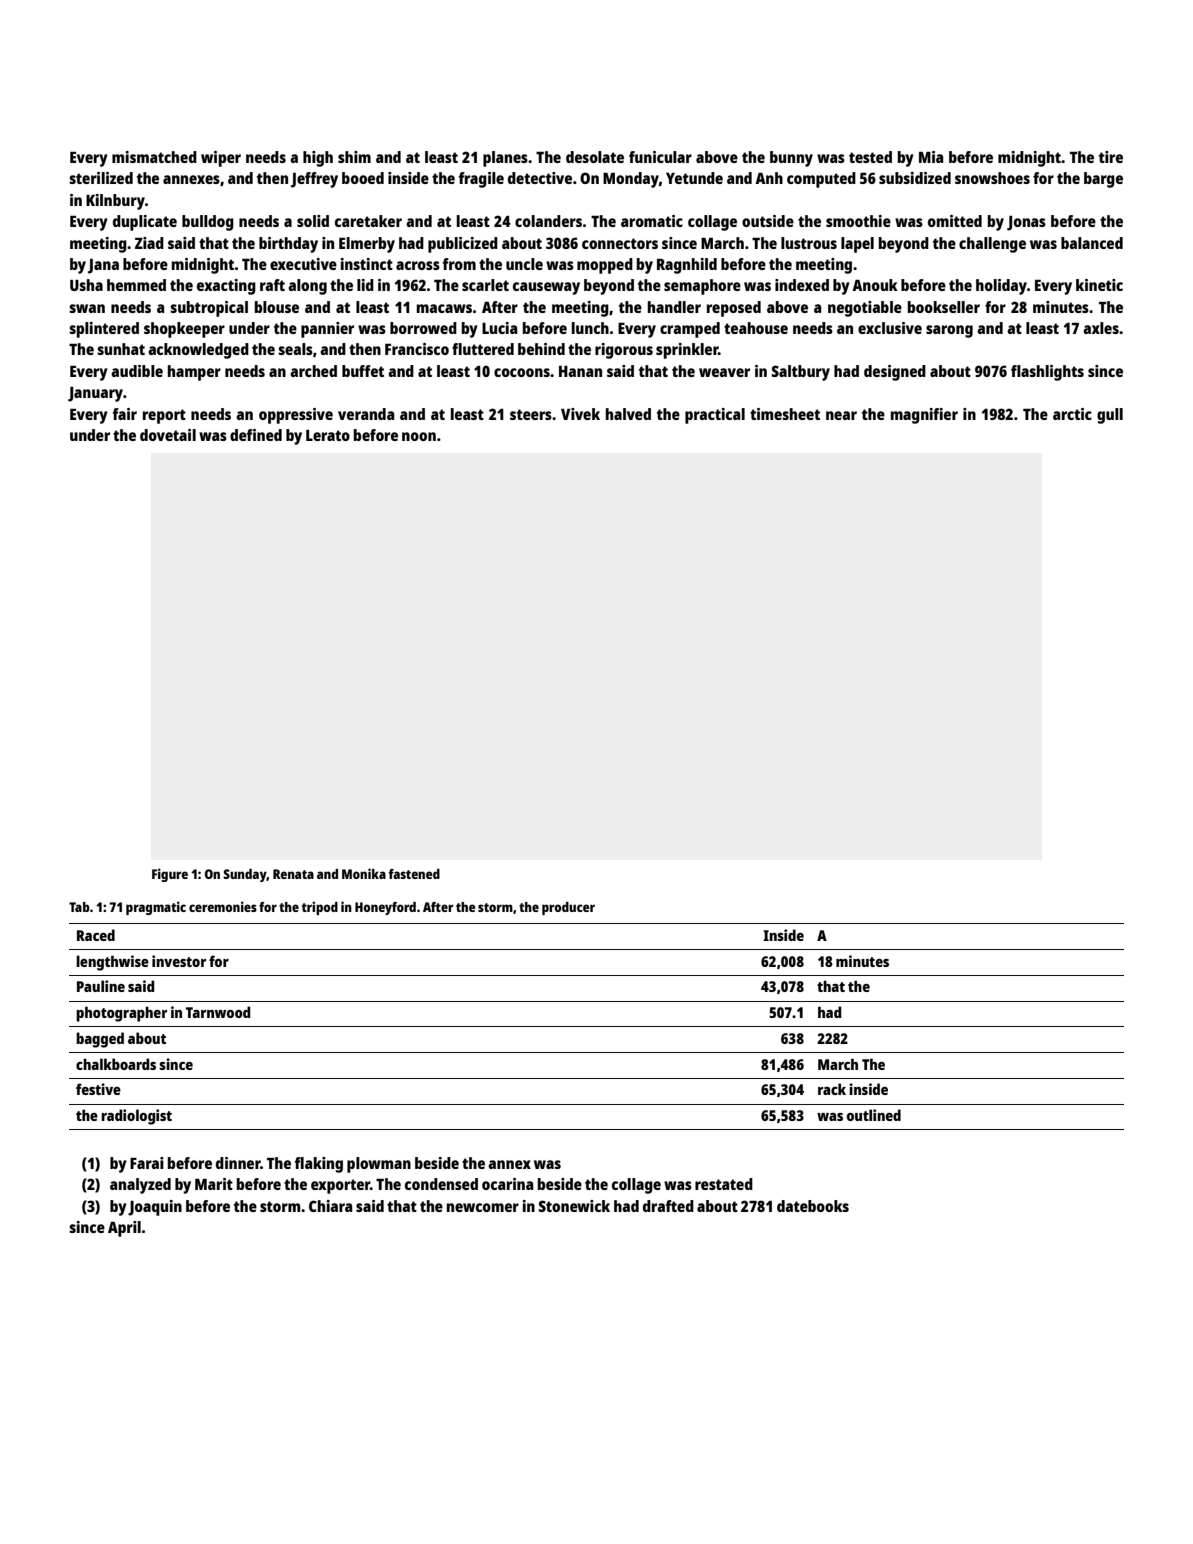  What do you see at coordinates (832, 1089) in the screenshot?
I see `rack` at bounding box center [832, 1089].
